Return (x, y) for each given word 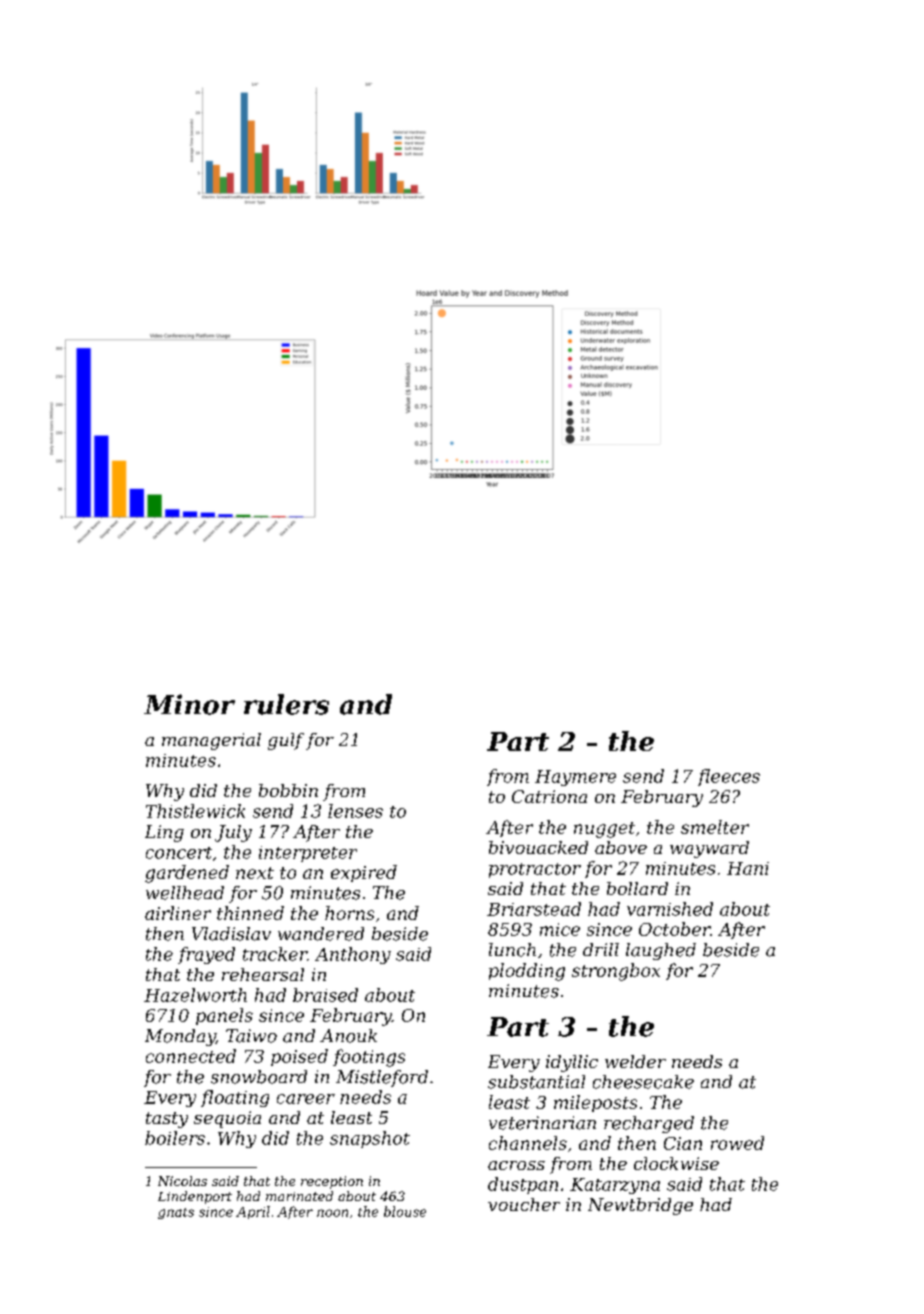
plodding (527, 972)
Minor (189, 704)
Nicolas (182, 1181)
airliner (178, 913)
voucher (524, 1204)
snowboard (259, 1077)
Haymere (575, 778)
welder (635, 1061)
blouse (405, 1211)
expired (364, 873)
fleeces (729, 777)
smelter (715, 827)
